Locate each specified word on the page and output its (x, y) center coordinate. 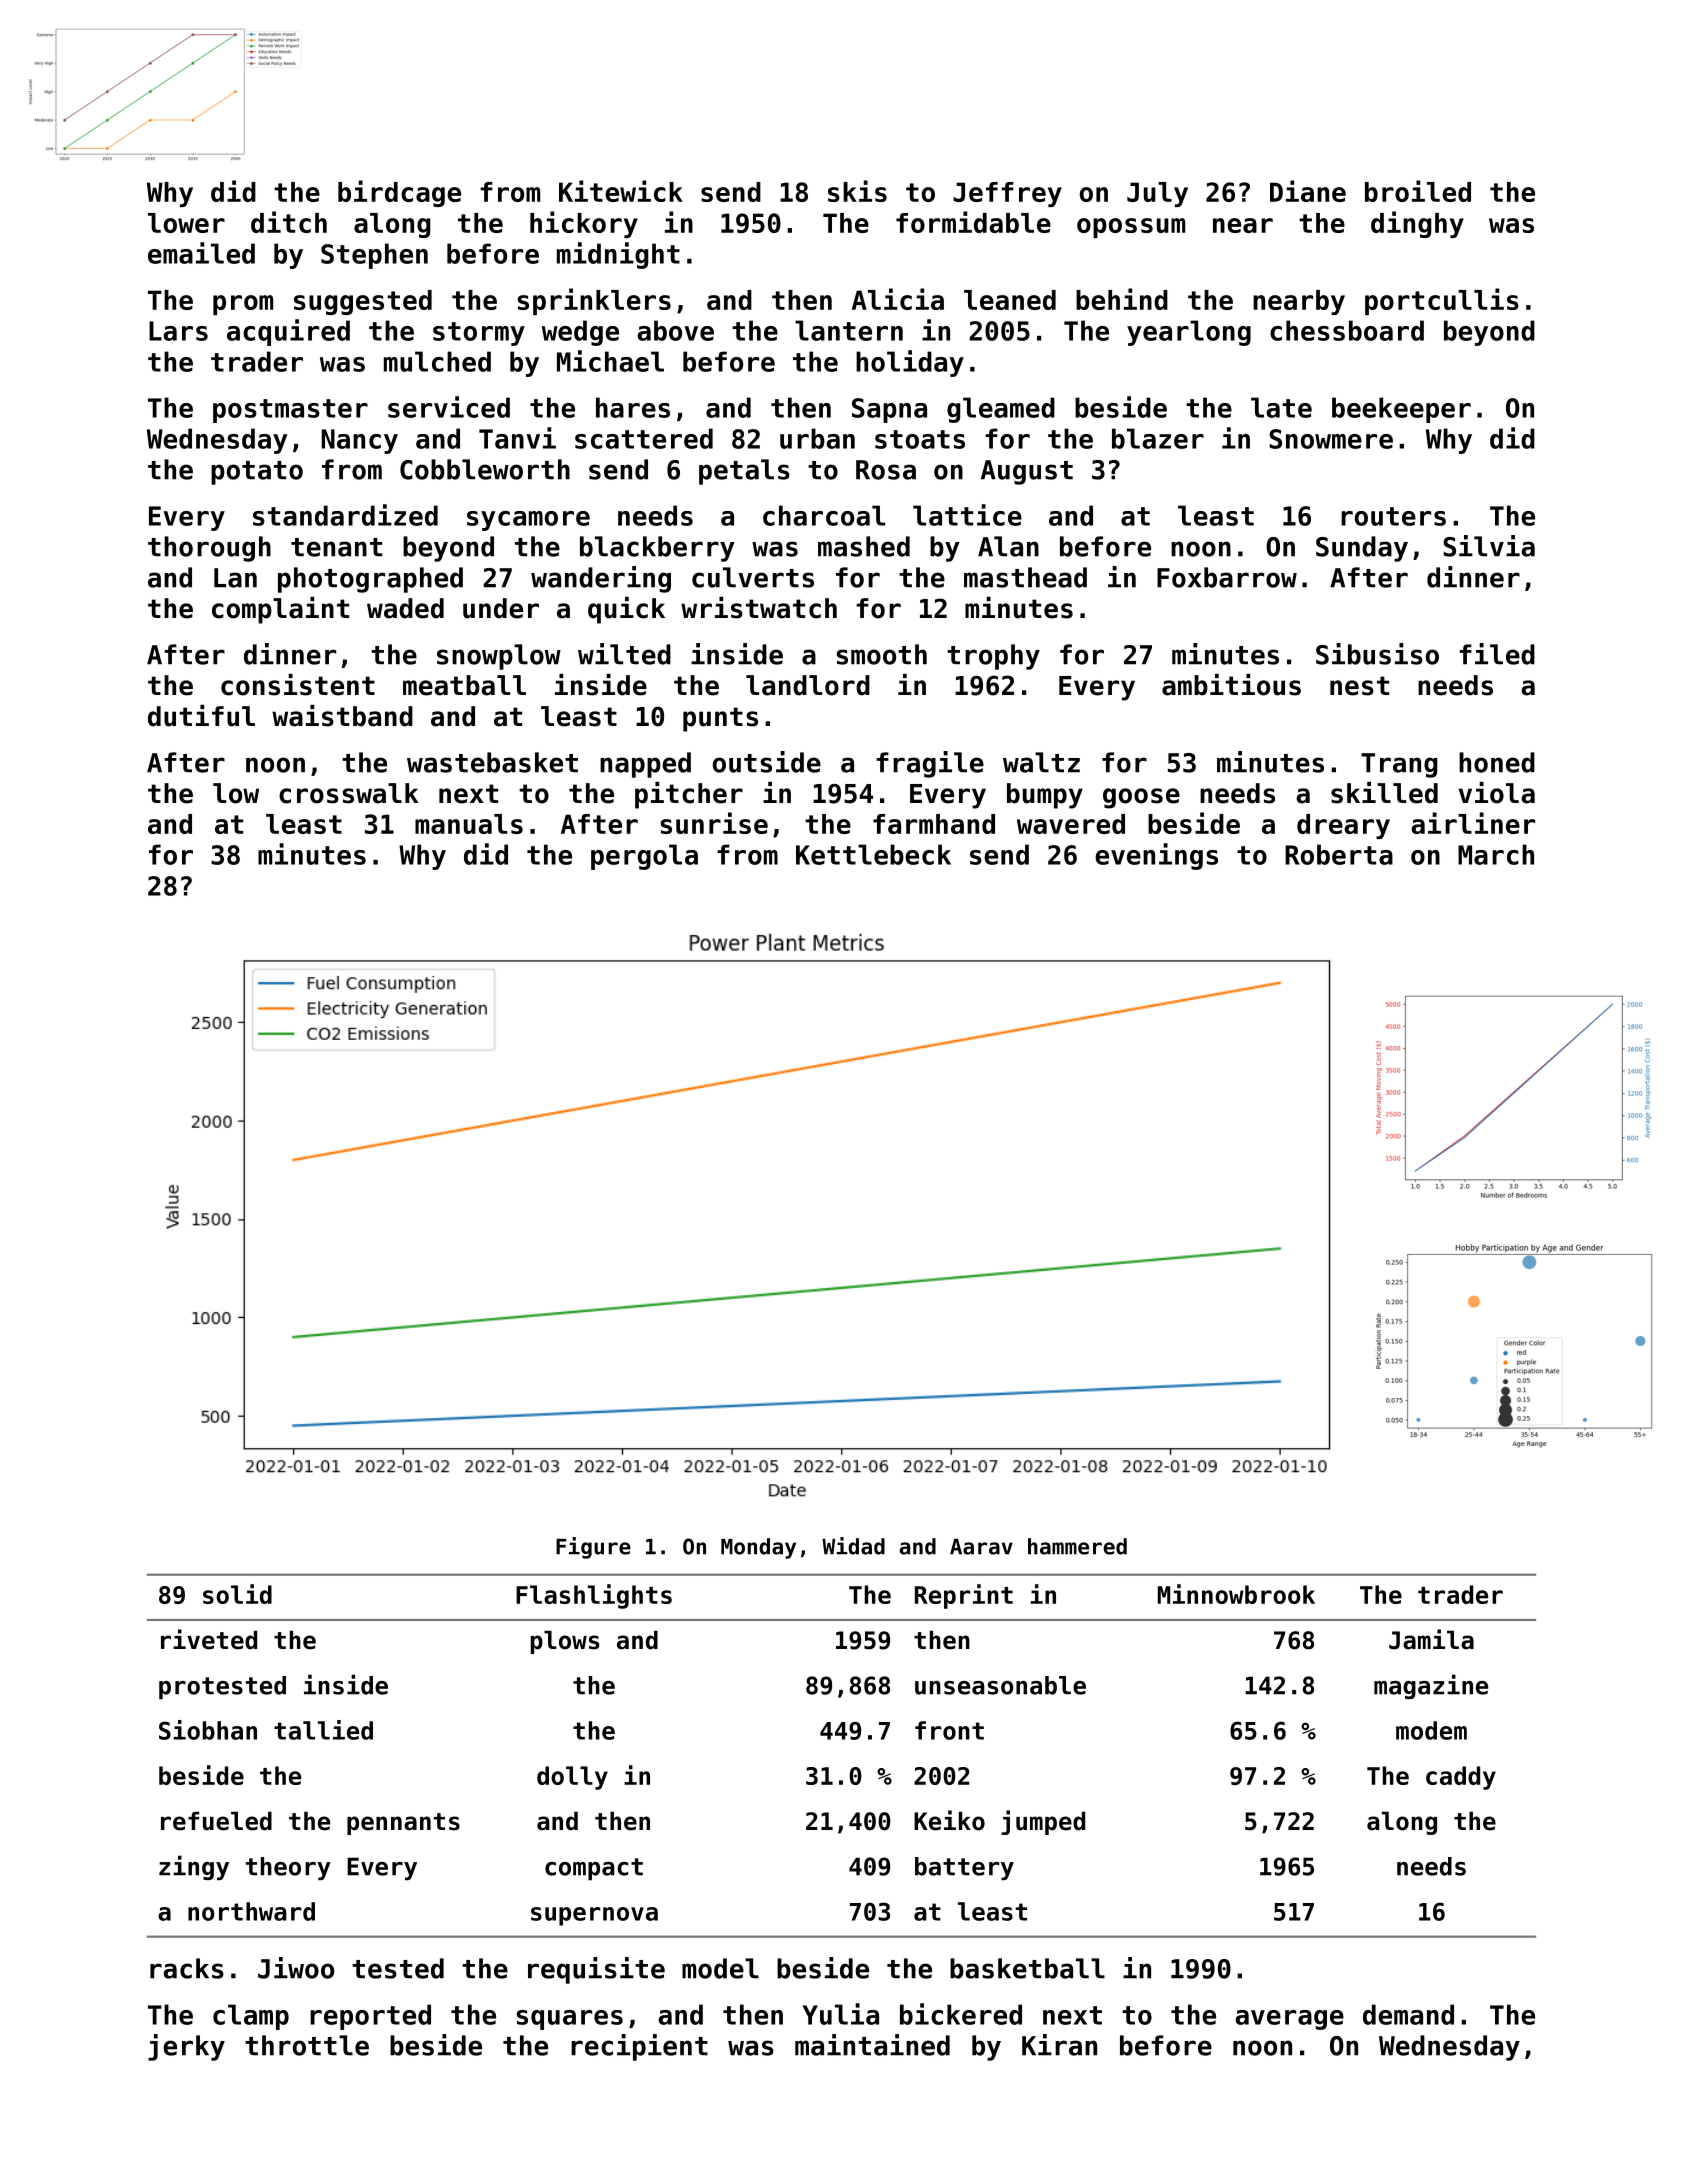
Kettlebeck (873, 854)
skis (857, 191)
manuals (469, 824)
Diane (1308, 191)
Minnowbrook (1236, 1594)
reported (370, 2017)
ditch (289, 222)
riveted (209, 1639)
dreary (1343, 826)
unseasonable (1000, 1685)
